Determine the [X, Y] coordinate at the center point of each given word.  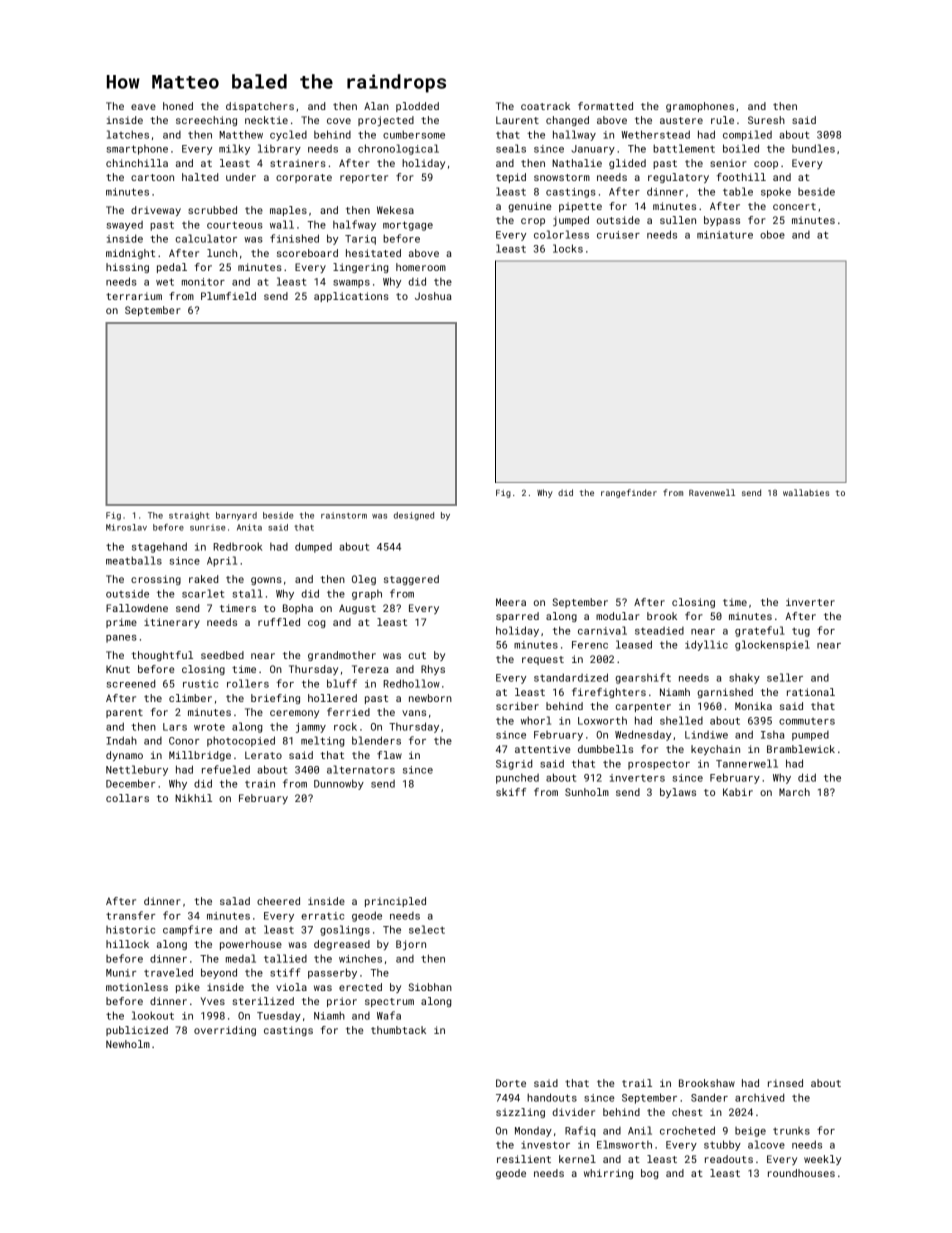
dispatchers [260, 107]
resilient [524, 1159]
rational [811, 692]
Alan [376, 106]
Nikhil [193, 798]
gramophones [700, 107]
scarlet [203, 593]
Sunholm [587, 792]
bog [649, 1174]
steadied [659, 631]
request [543, 660]
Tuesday [279, 1017]
